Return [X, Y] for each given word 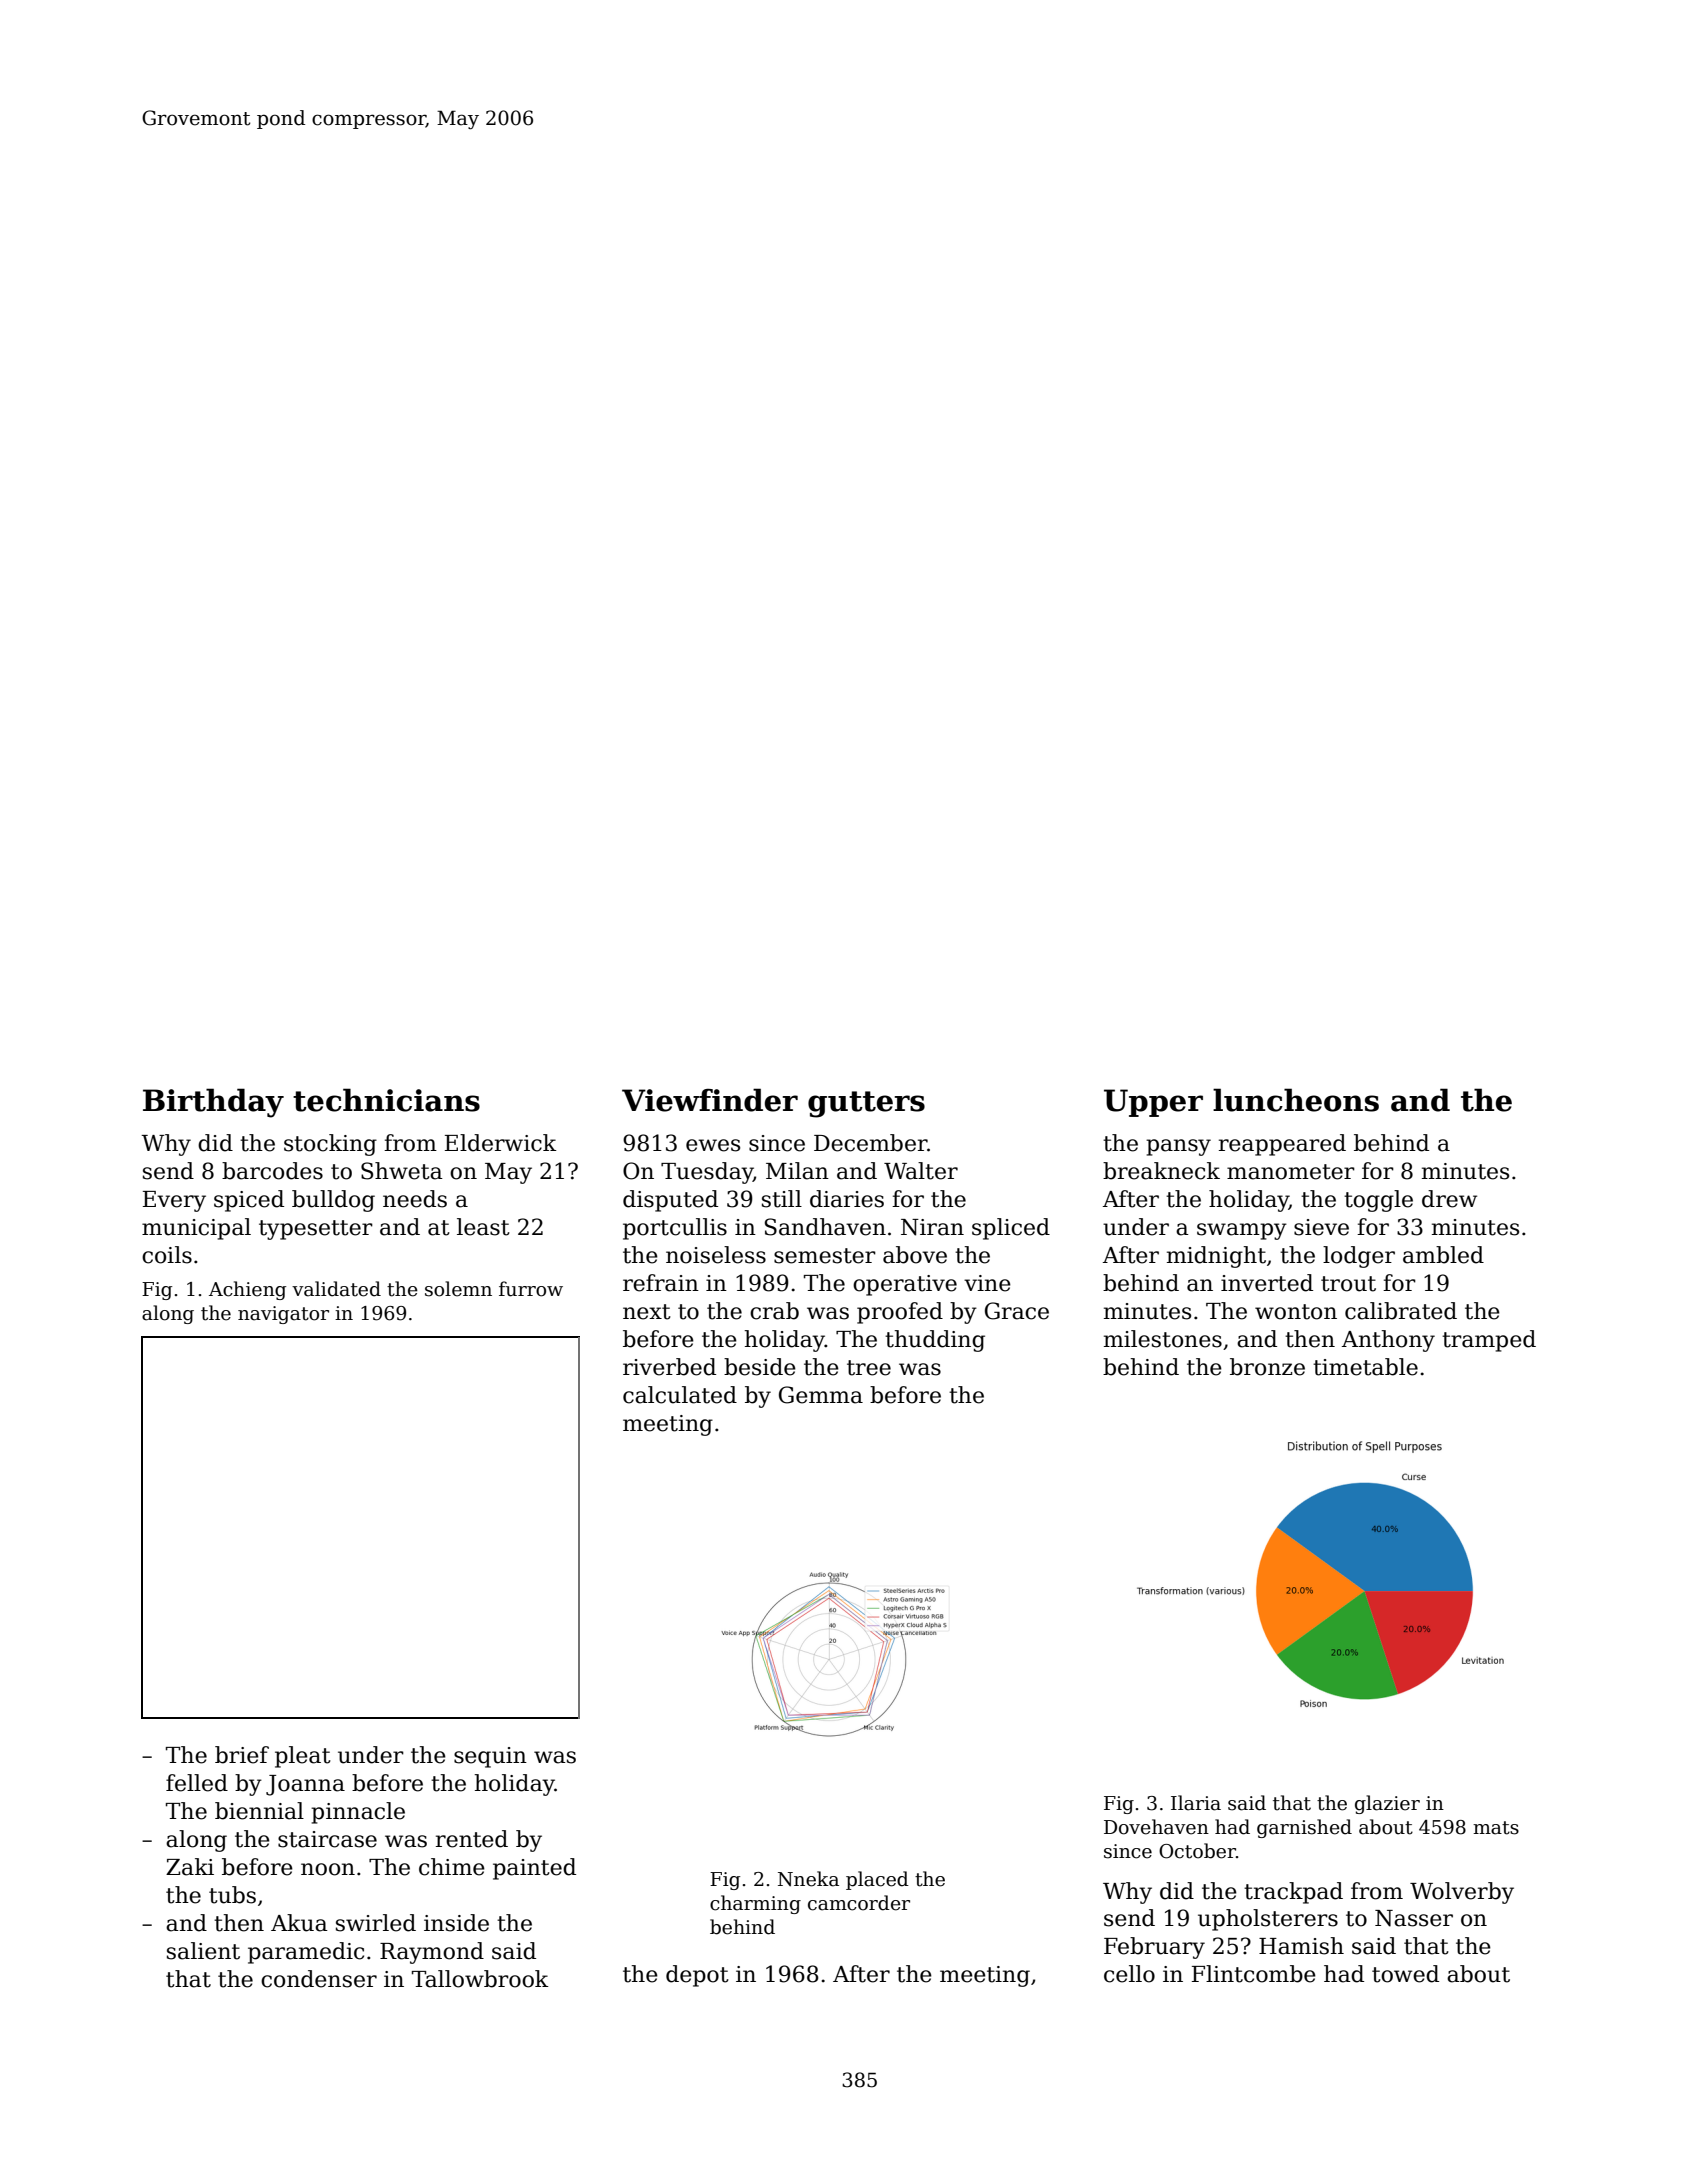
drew [1449, 1199]
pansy [1178, 1147]
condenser [319, 1979]
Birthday [213, 1103]
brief [242, 1755]
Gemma [821, 1395]
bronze [1267, 1367]
